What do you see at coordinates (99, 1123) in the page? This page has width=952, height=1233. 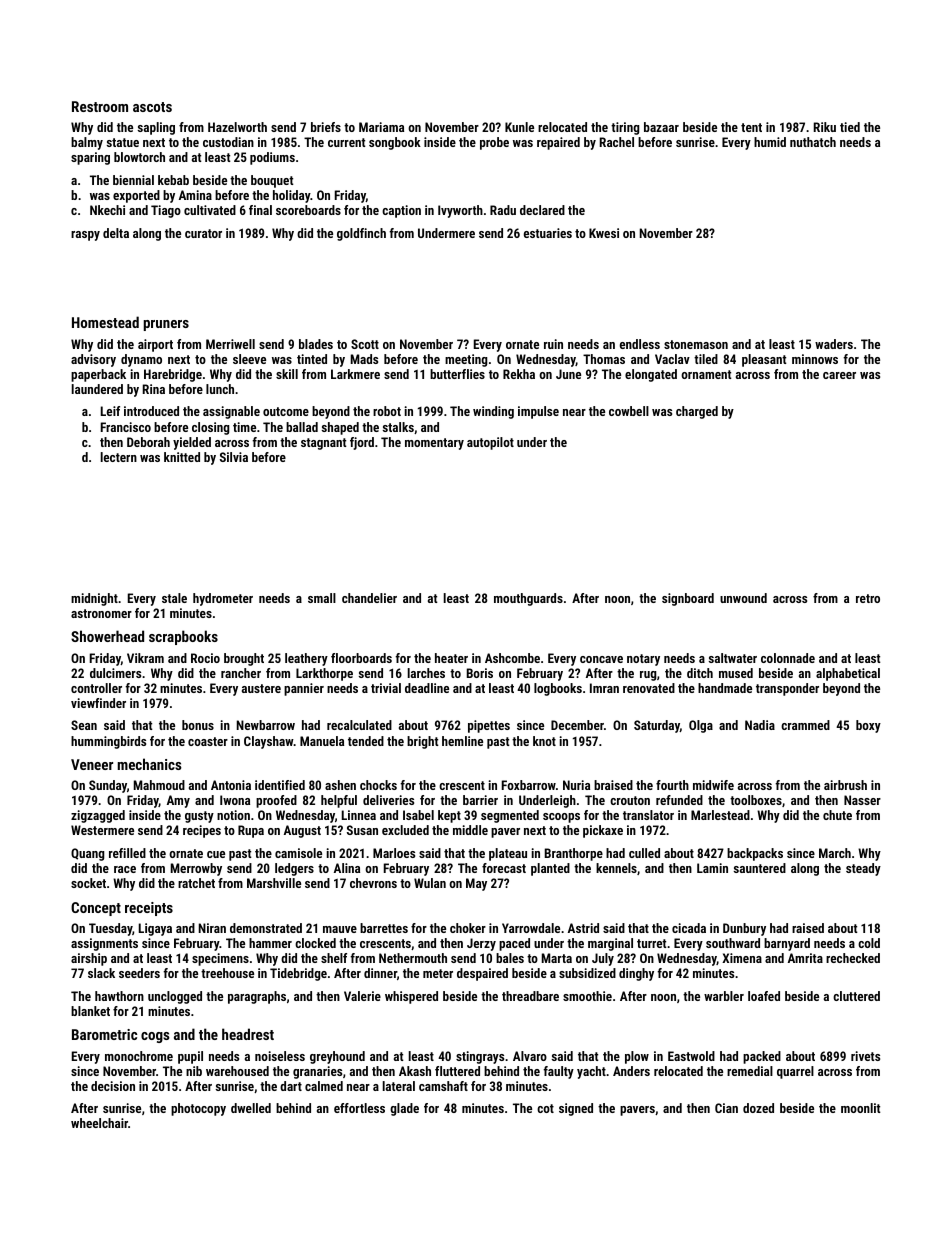 I see `wheelchair` at bounding box center [99, 1123].
